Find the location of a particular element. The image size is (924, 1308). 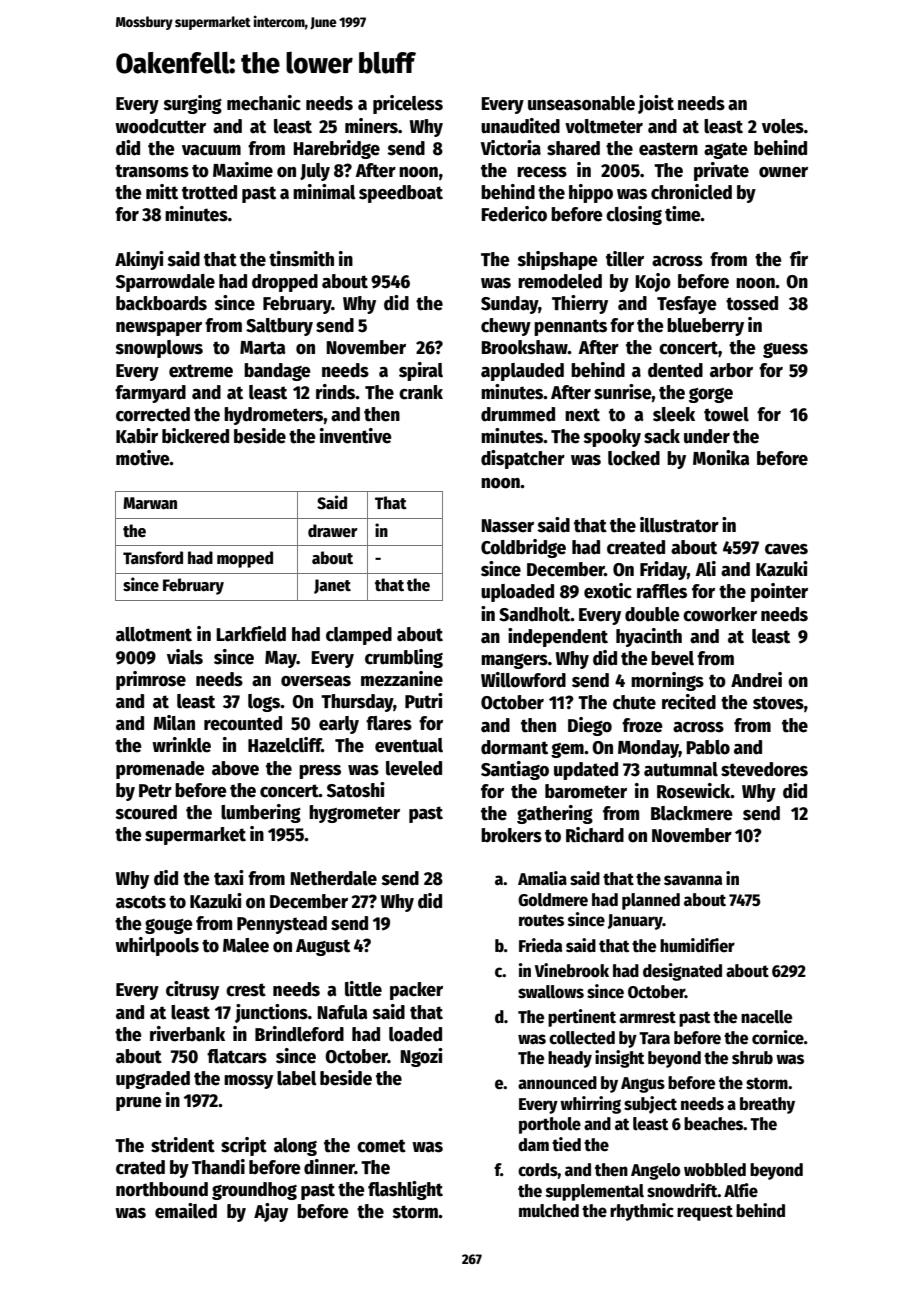

Ngozi is located at coordinates (421, 1057).
